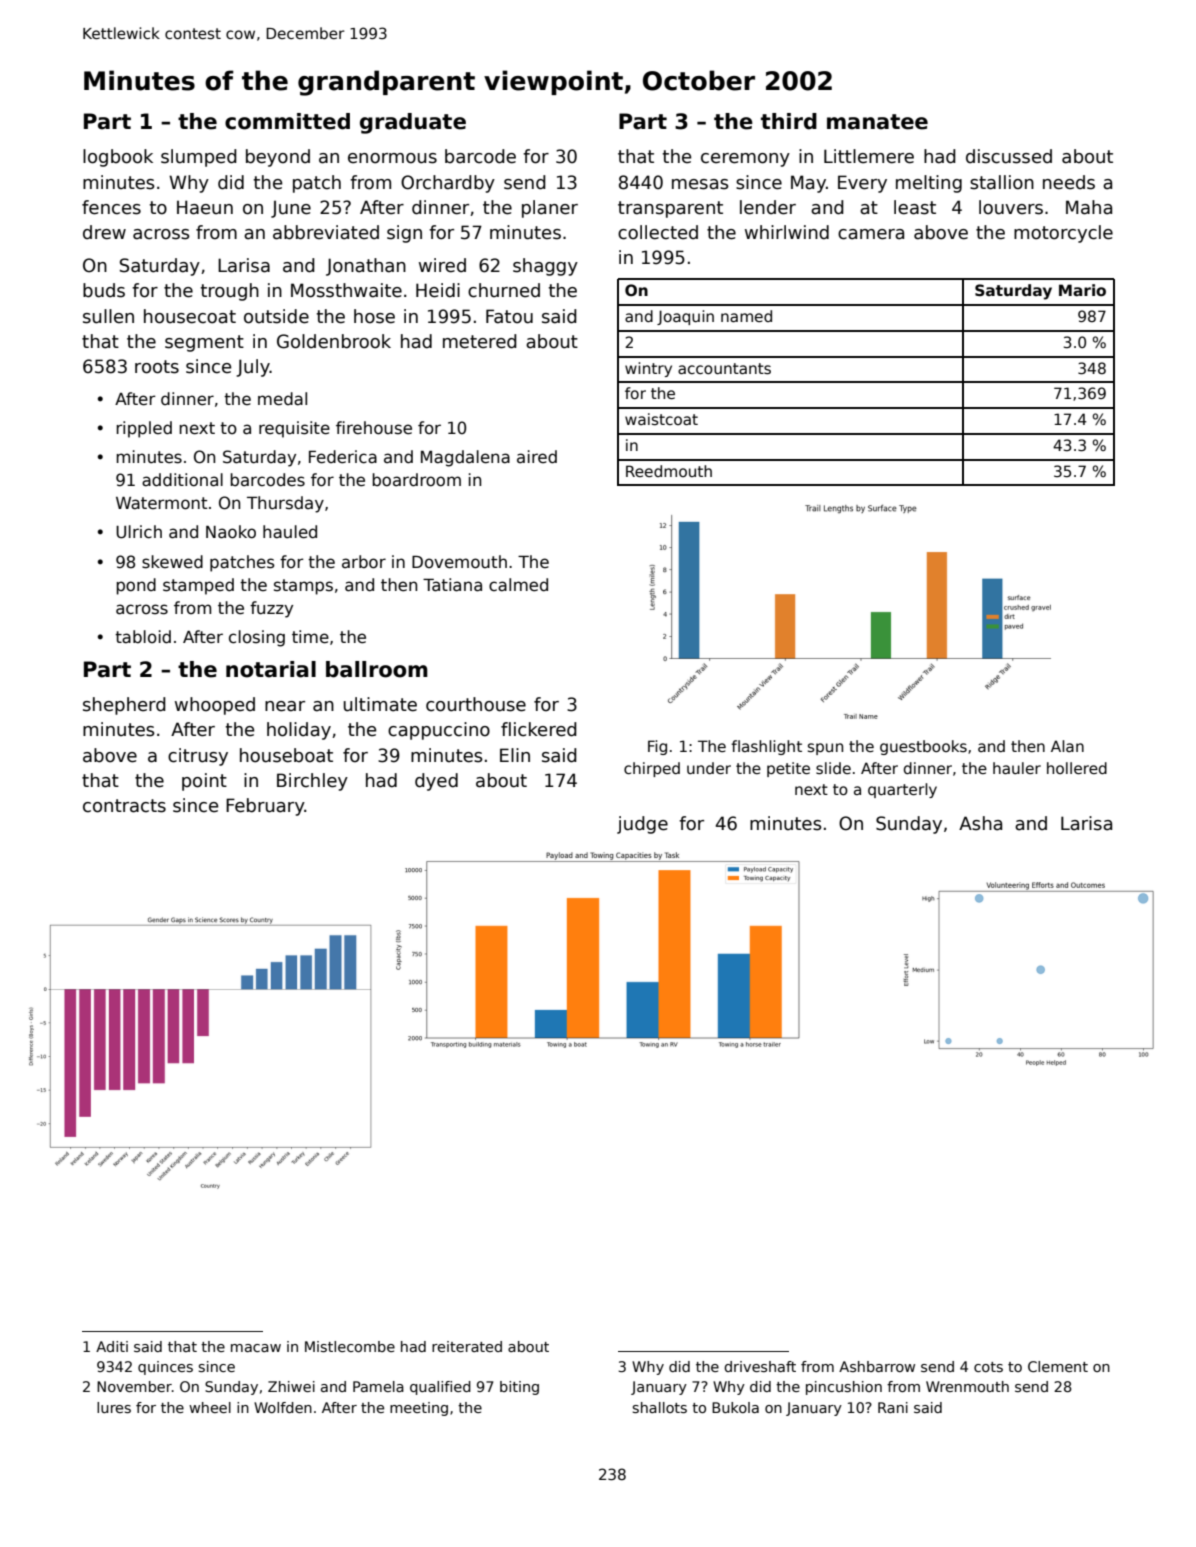 This image has width=1196, height=1547. What do you see at coordinates (312, 782) in the image?
I see `Birchley` at bounding box center [312, 782].
